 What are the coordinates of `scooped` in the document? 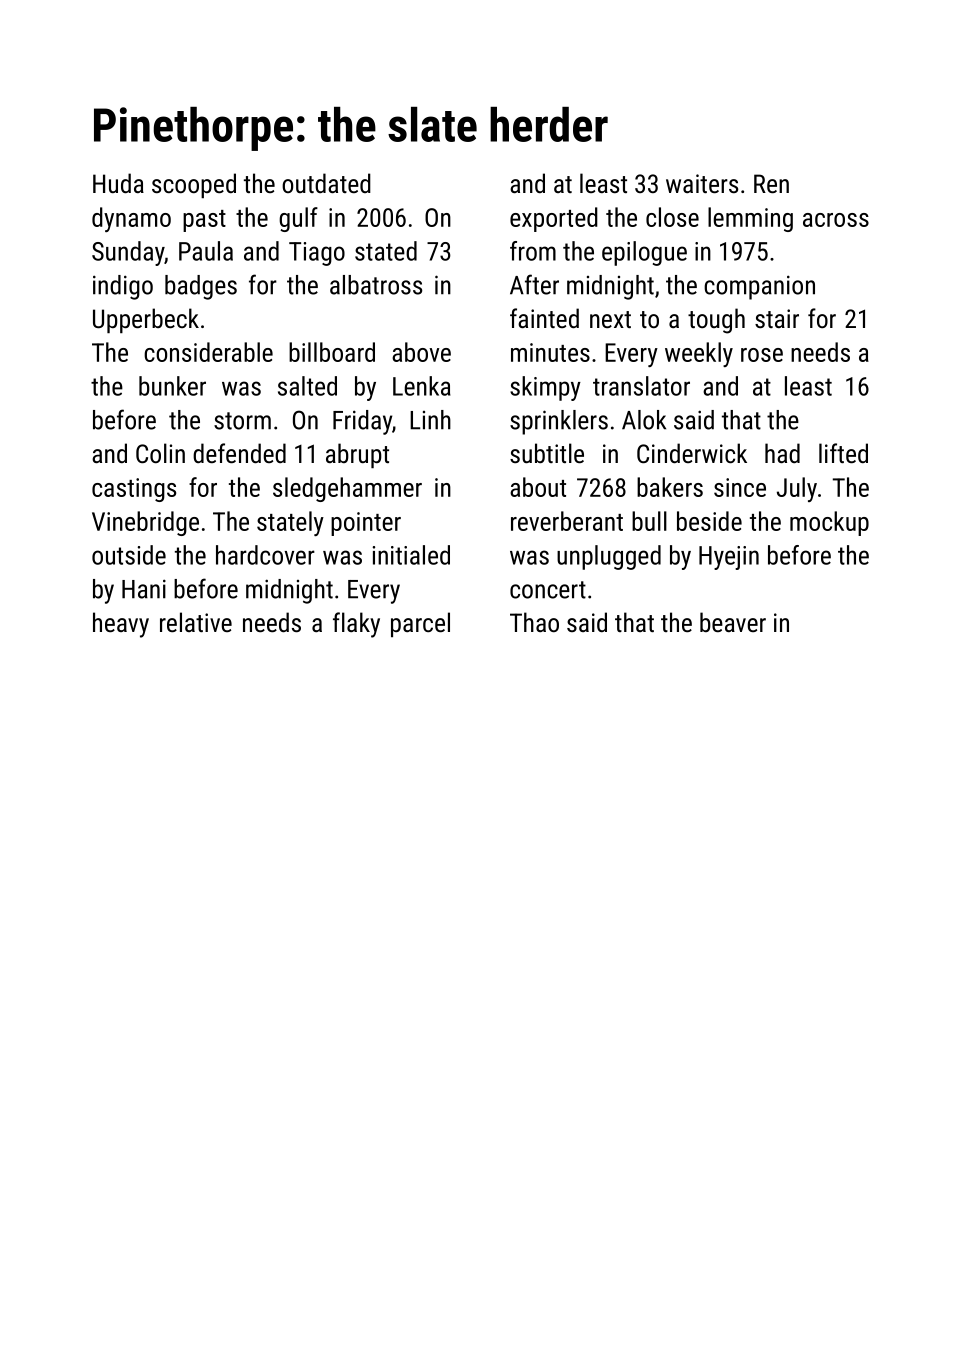 It's located at (194, 185).
